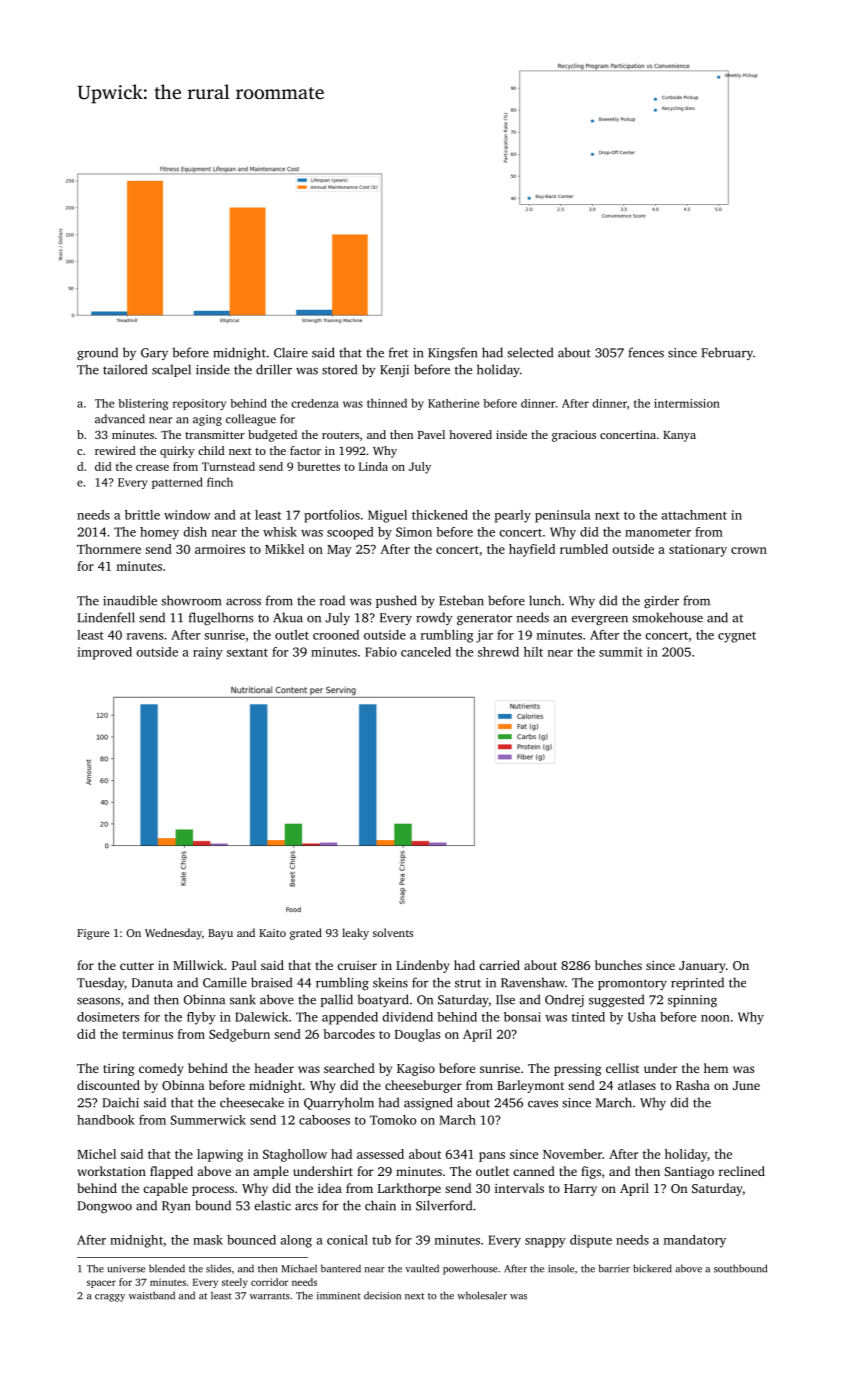 The height and width of the page is (1400, 849). What do you see at coordinates (288, 617) in the page?
I see `Akua` at bounding box center [288, 617].
